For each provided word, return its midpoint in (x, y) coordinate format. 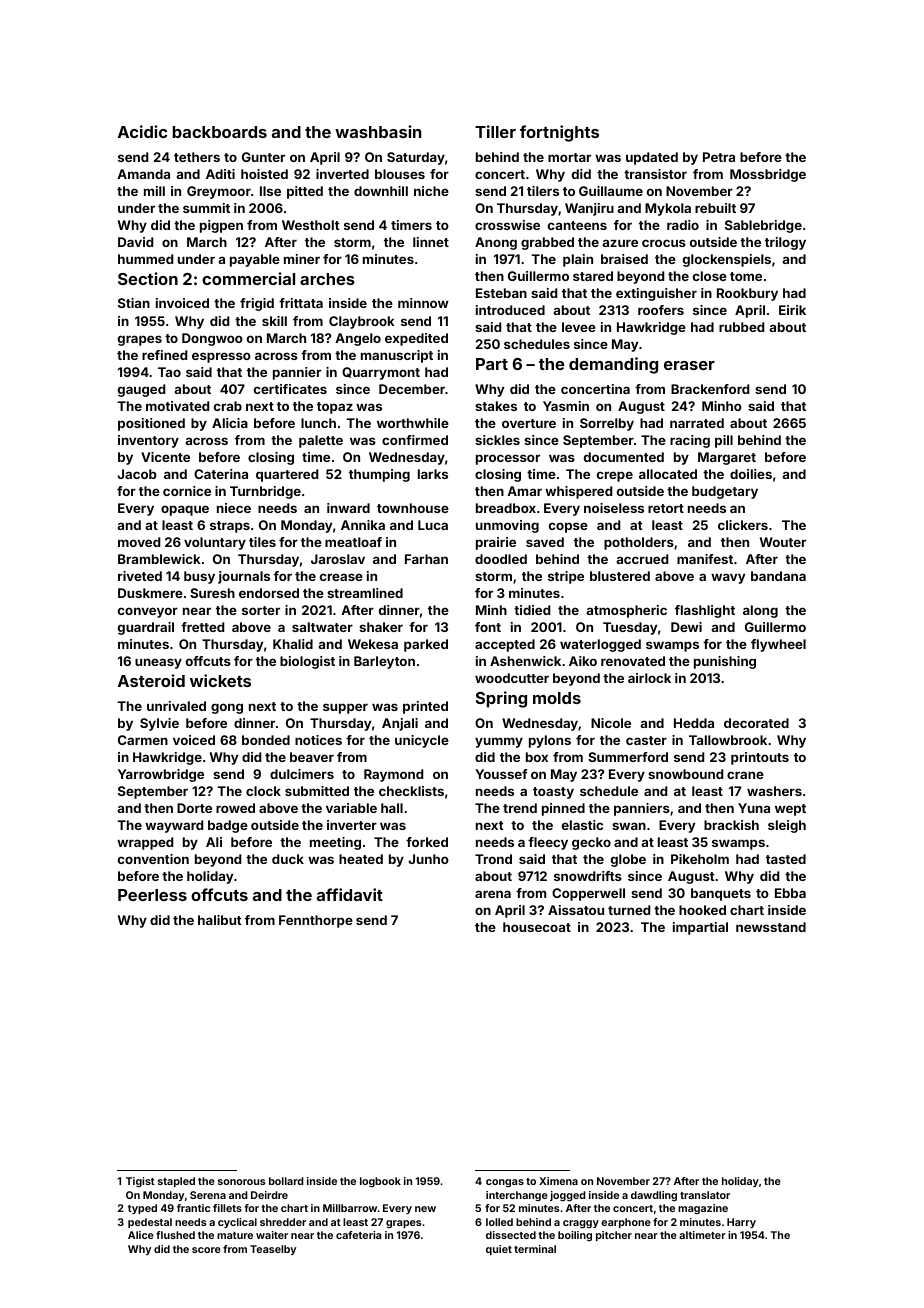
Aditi (220, 174)
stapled (176, 1182)
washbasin (378, 131)
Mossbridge (768, 175)
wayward (174, 826)
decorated (756, 723)
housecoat (537, 927)
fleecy (548, 843)
